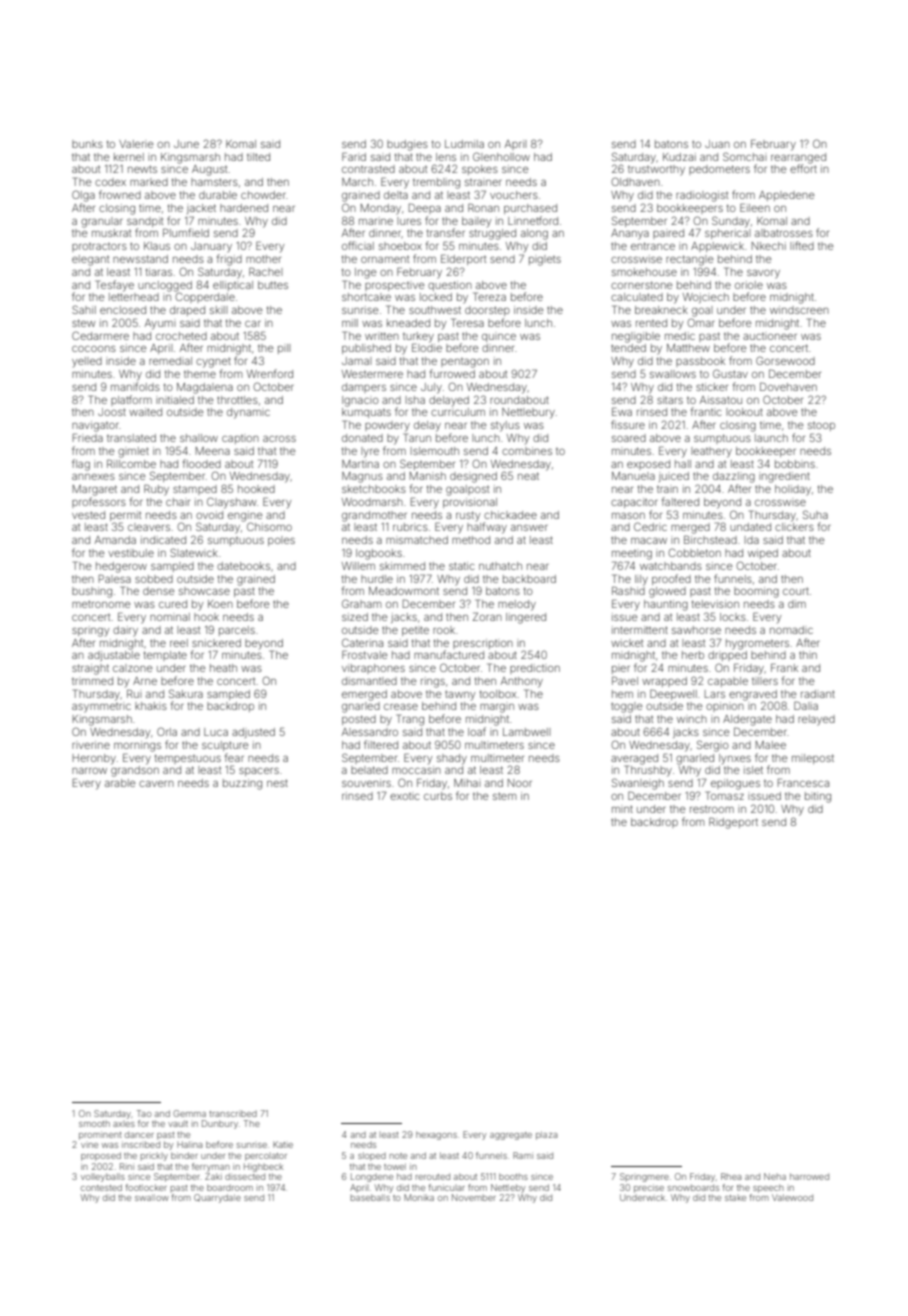 The width and height of the page is (908, 1316). I want to click on hexagons, so click(436, 1135).
